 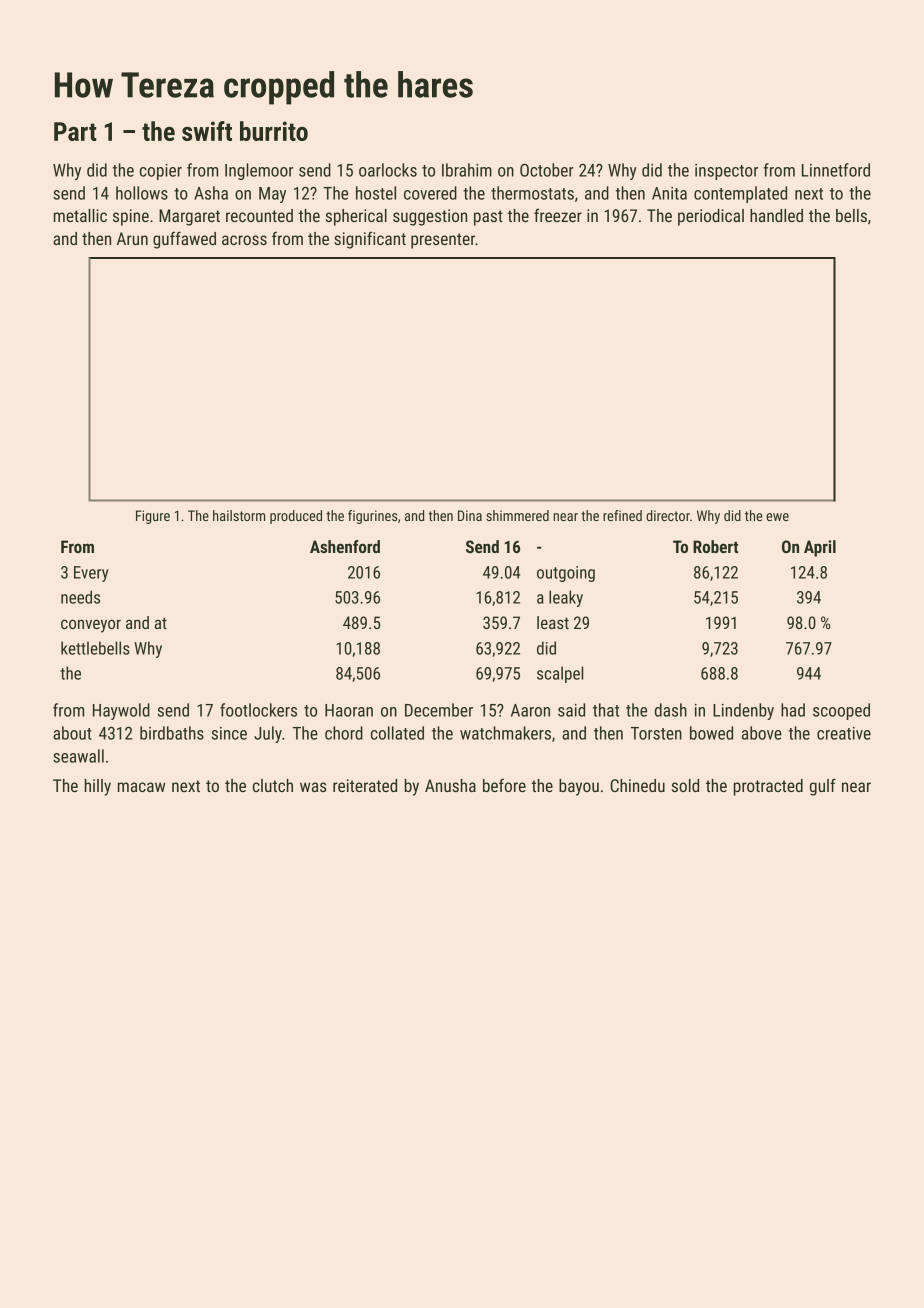 I want to click on director, so click(x=668, y=515).
